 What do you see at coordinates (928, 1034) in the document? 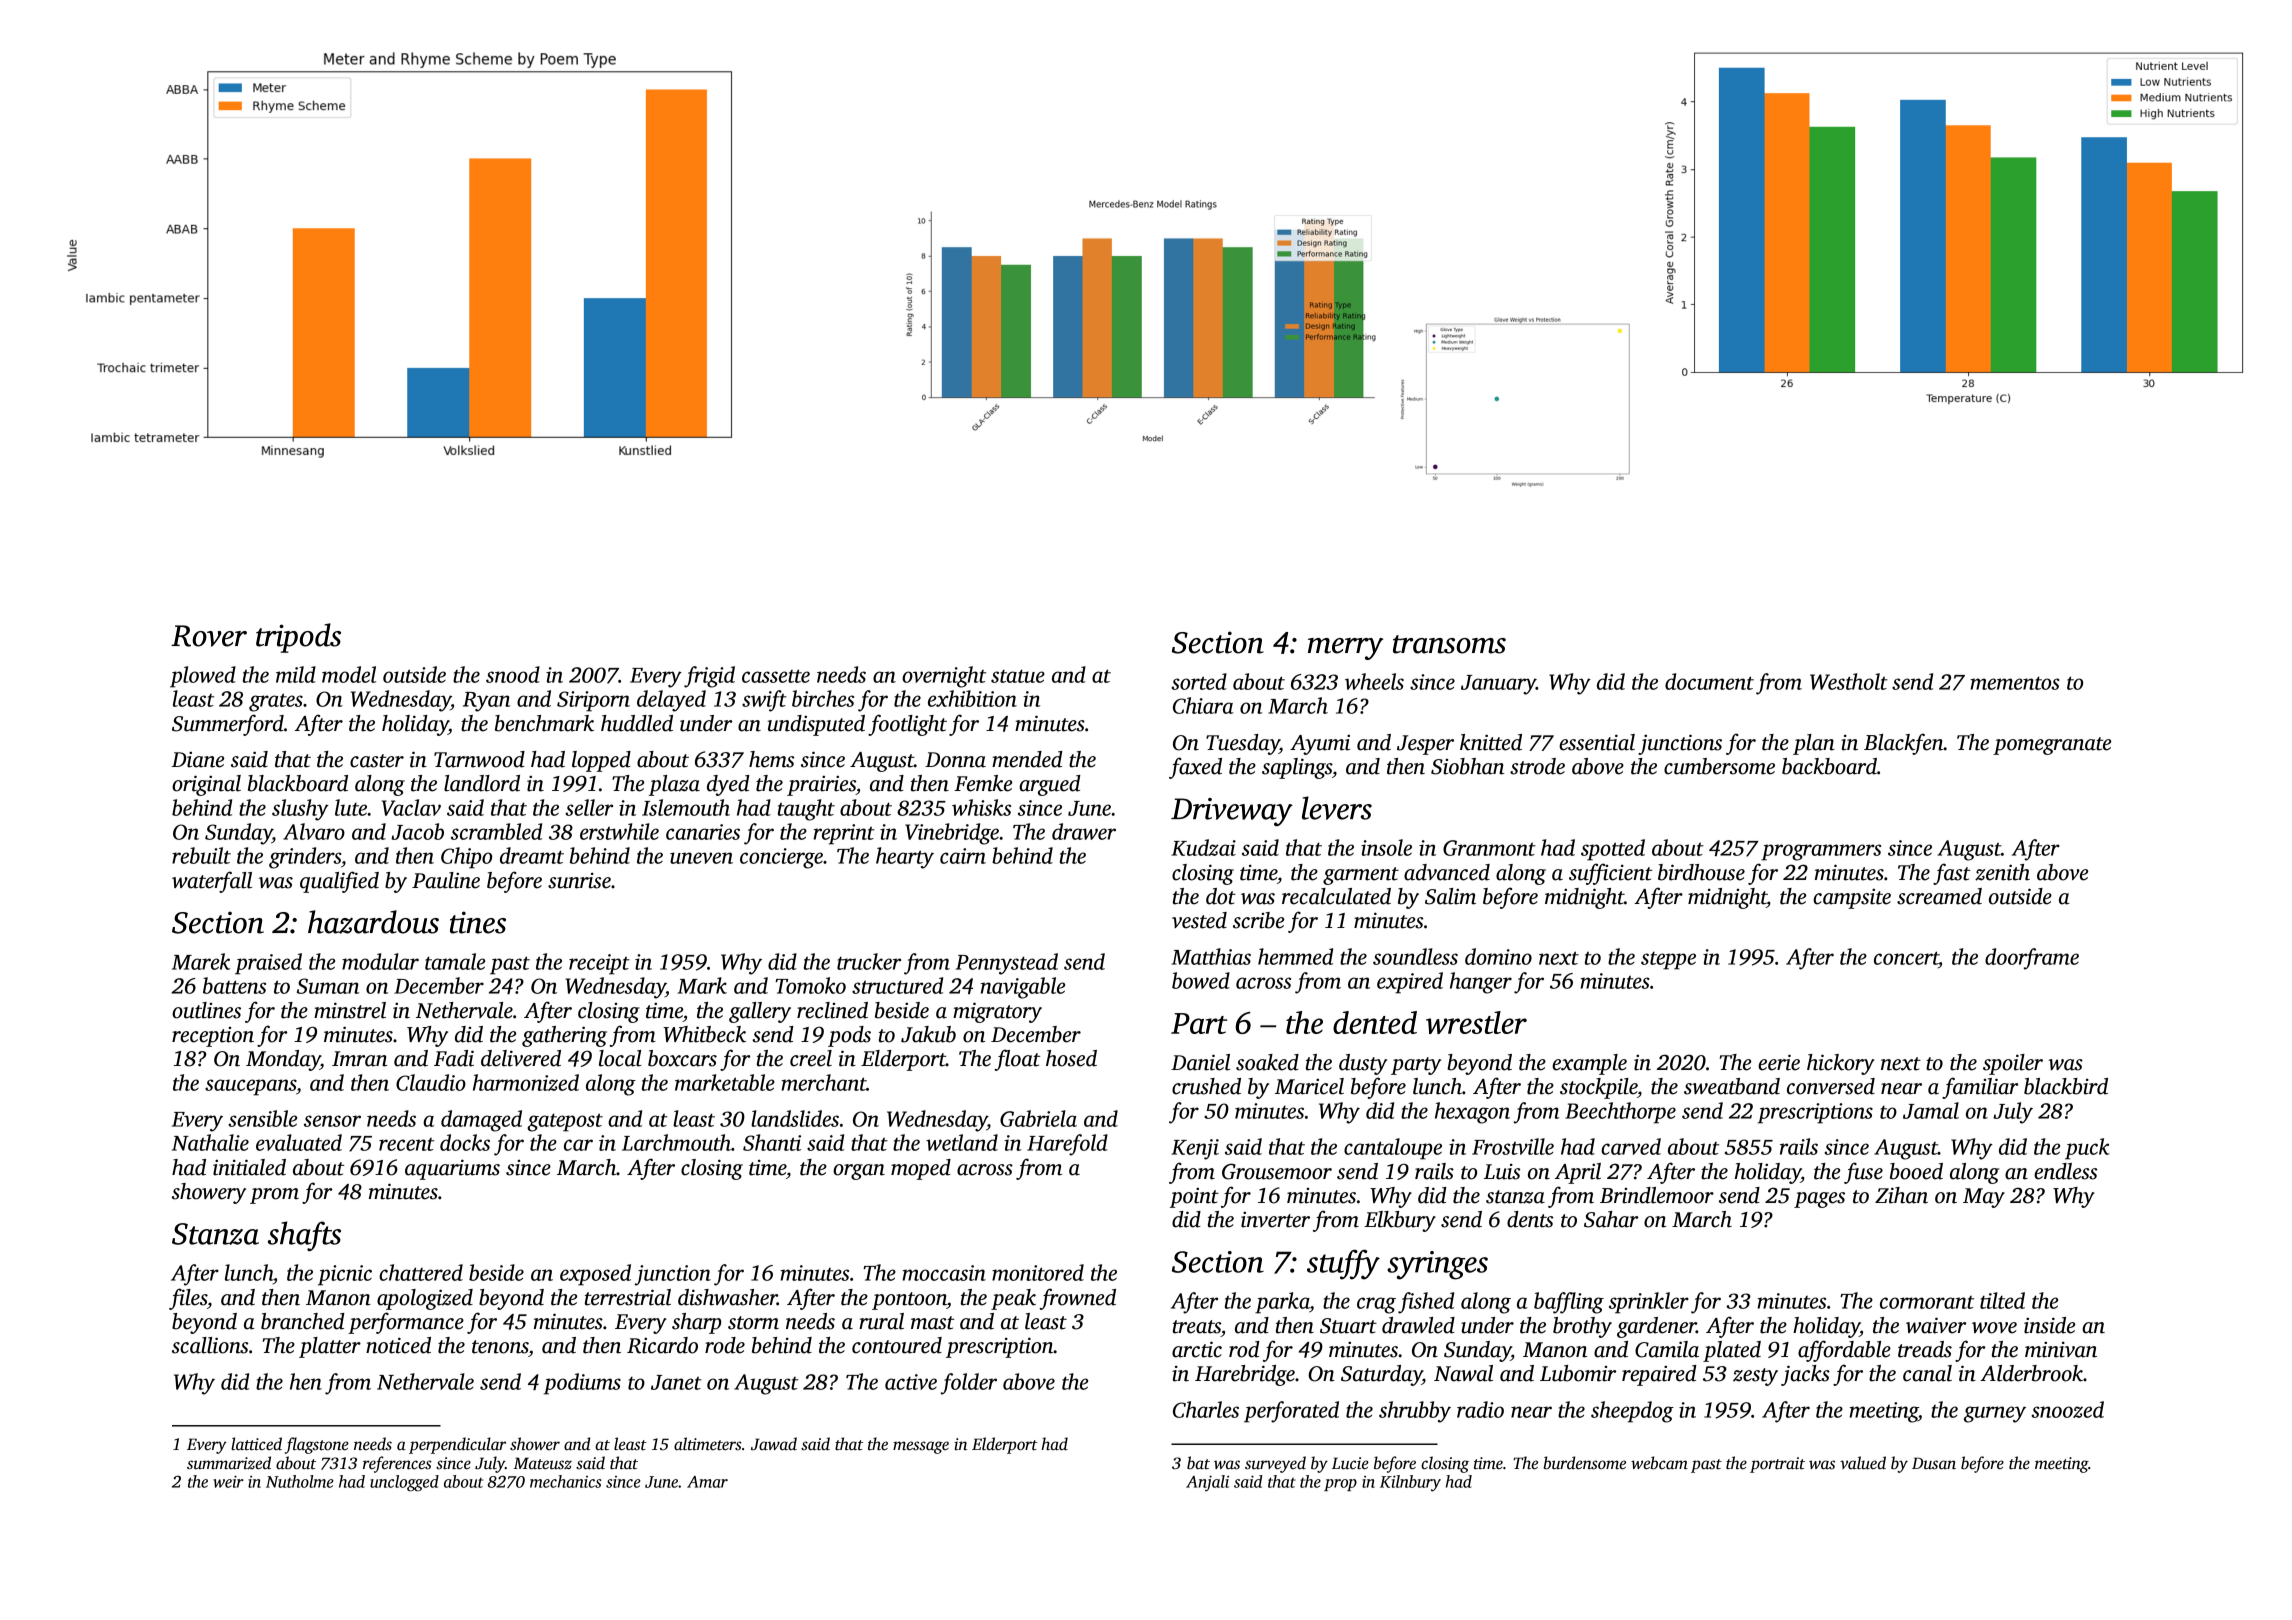
I see `Jakub` at bounding box center [928, 1034].
